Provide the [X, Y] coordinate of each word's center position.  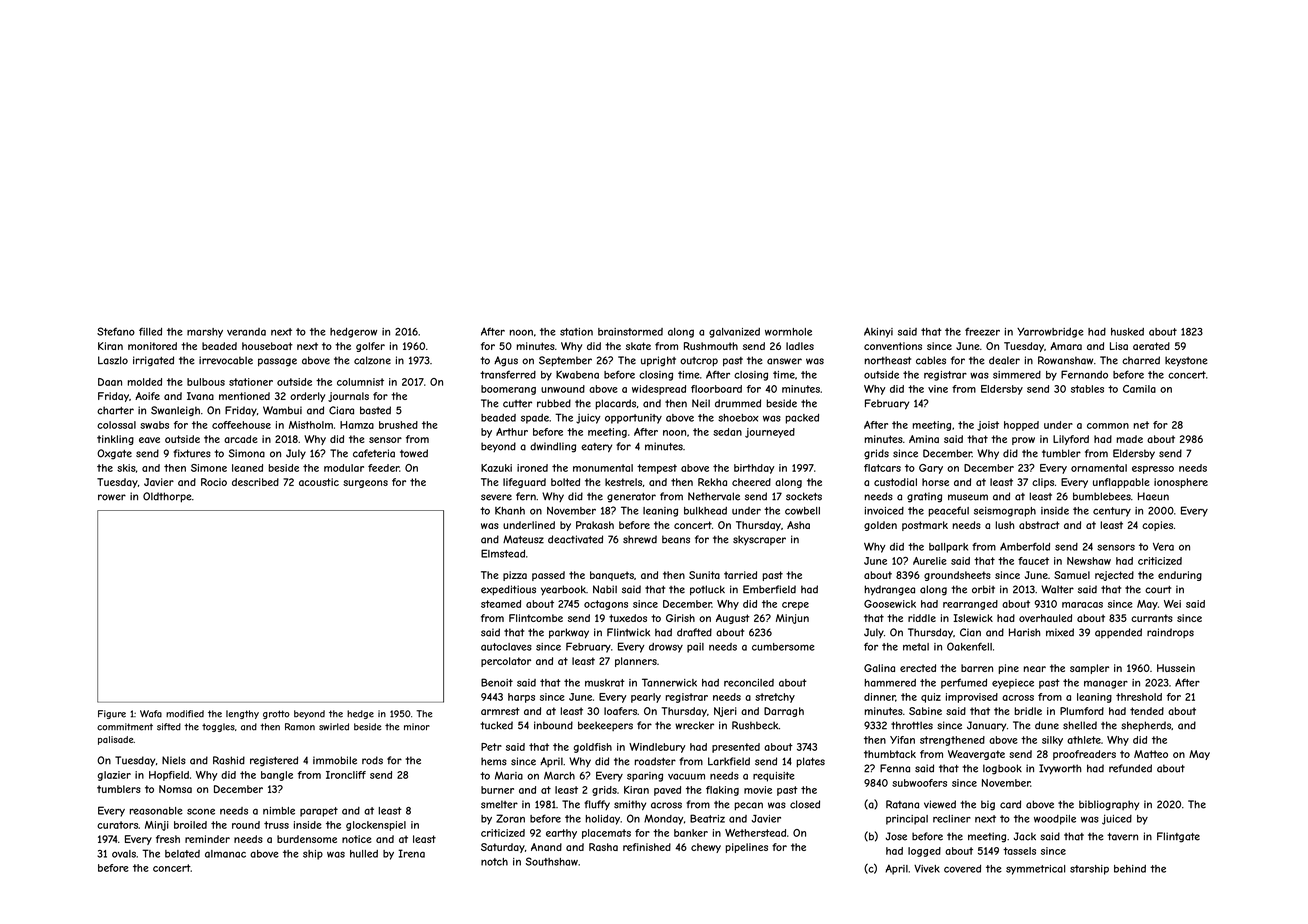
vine [938, 389]
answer [784, 361]
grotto [276, 714]
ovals [124, 854]
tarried [740, 575]
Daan [110, 382]
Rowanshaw [1065, 360]
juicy [588, 419]
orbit [983, 589]
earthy [561, 834]
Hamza [357, 425]
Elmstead [503, 553]
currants [1152, 618]
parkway [569, 633]
